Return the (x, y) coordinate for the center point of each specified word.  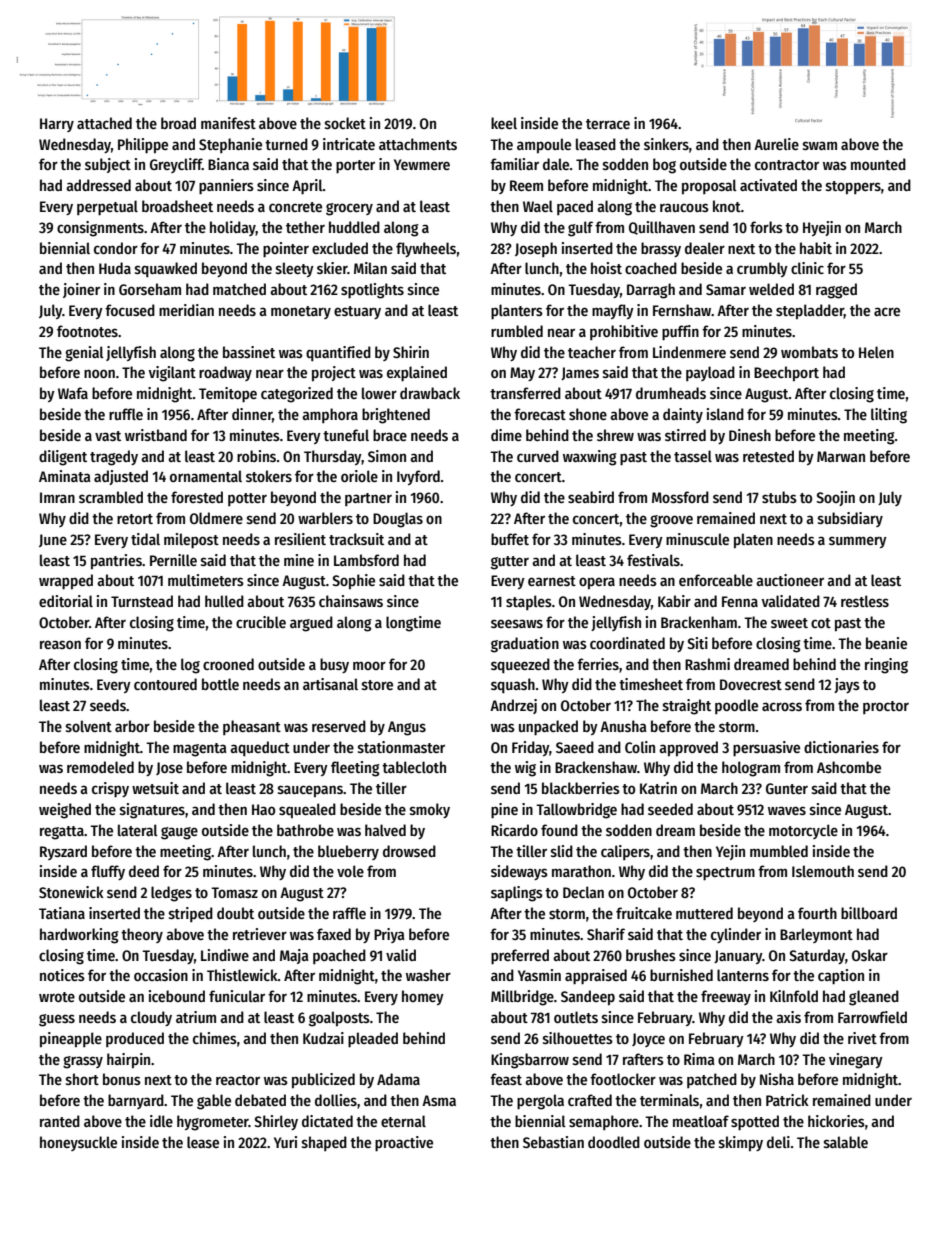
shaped (324, 1143)
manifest (228, 123)
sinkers (666, 144)
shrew (615, 435)
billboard (869, 913)
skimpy (741, 1144)
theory (142, 935)
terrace (608, 124)
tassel (693, 456)
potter (247, 499)
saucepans (310, 791)
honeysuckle (78, 1143)
